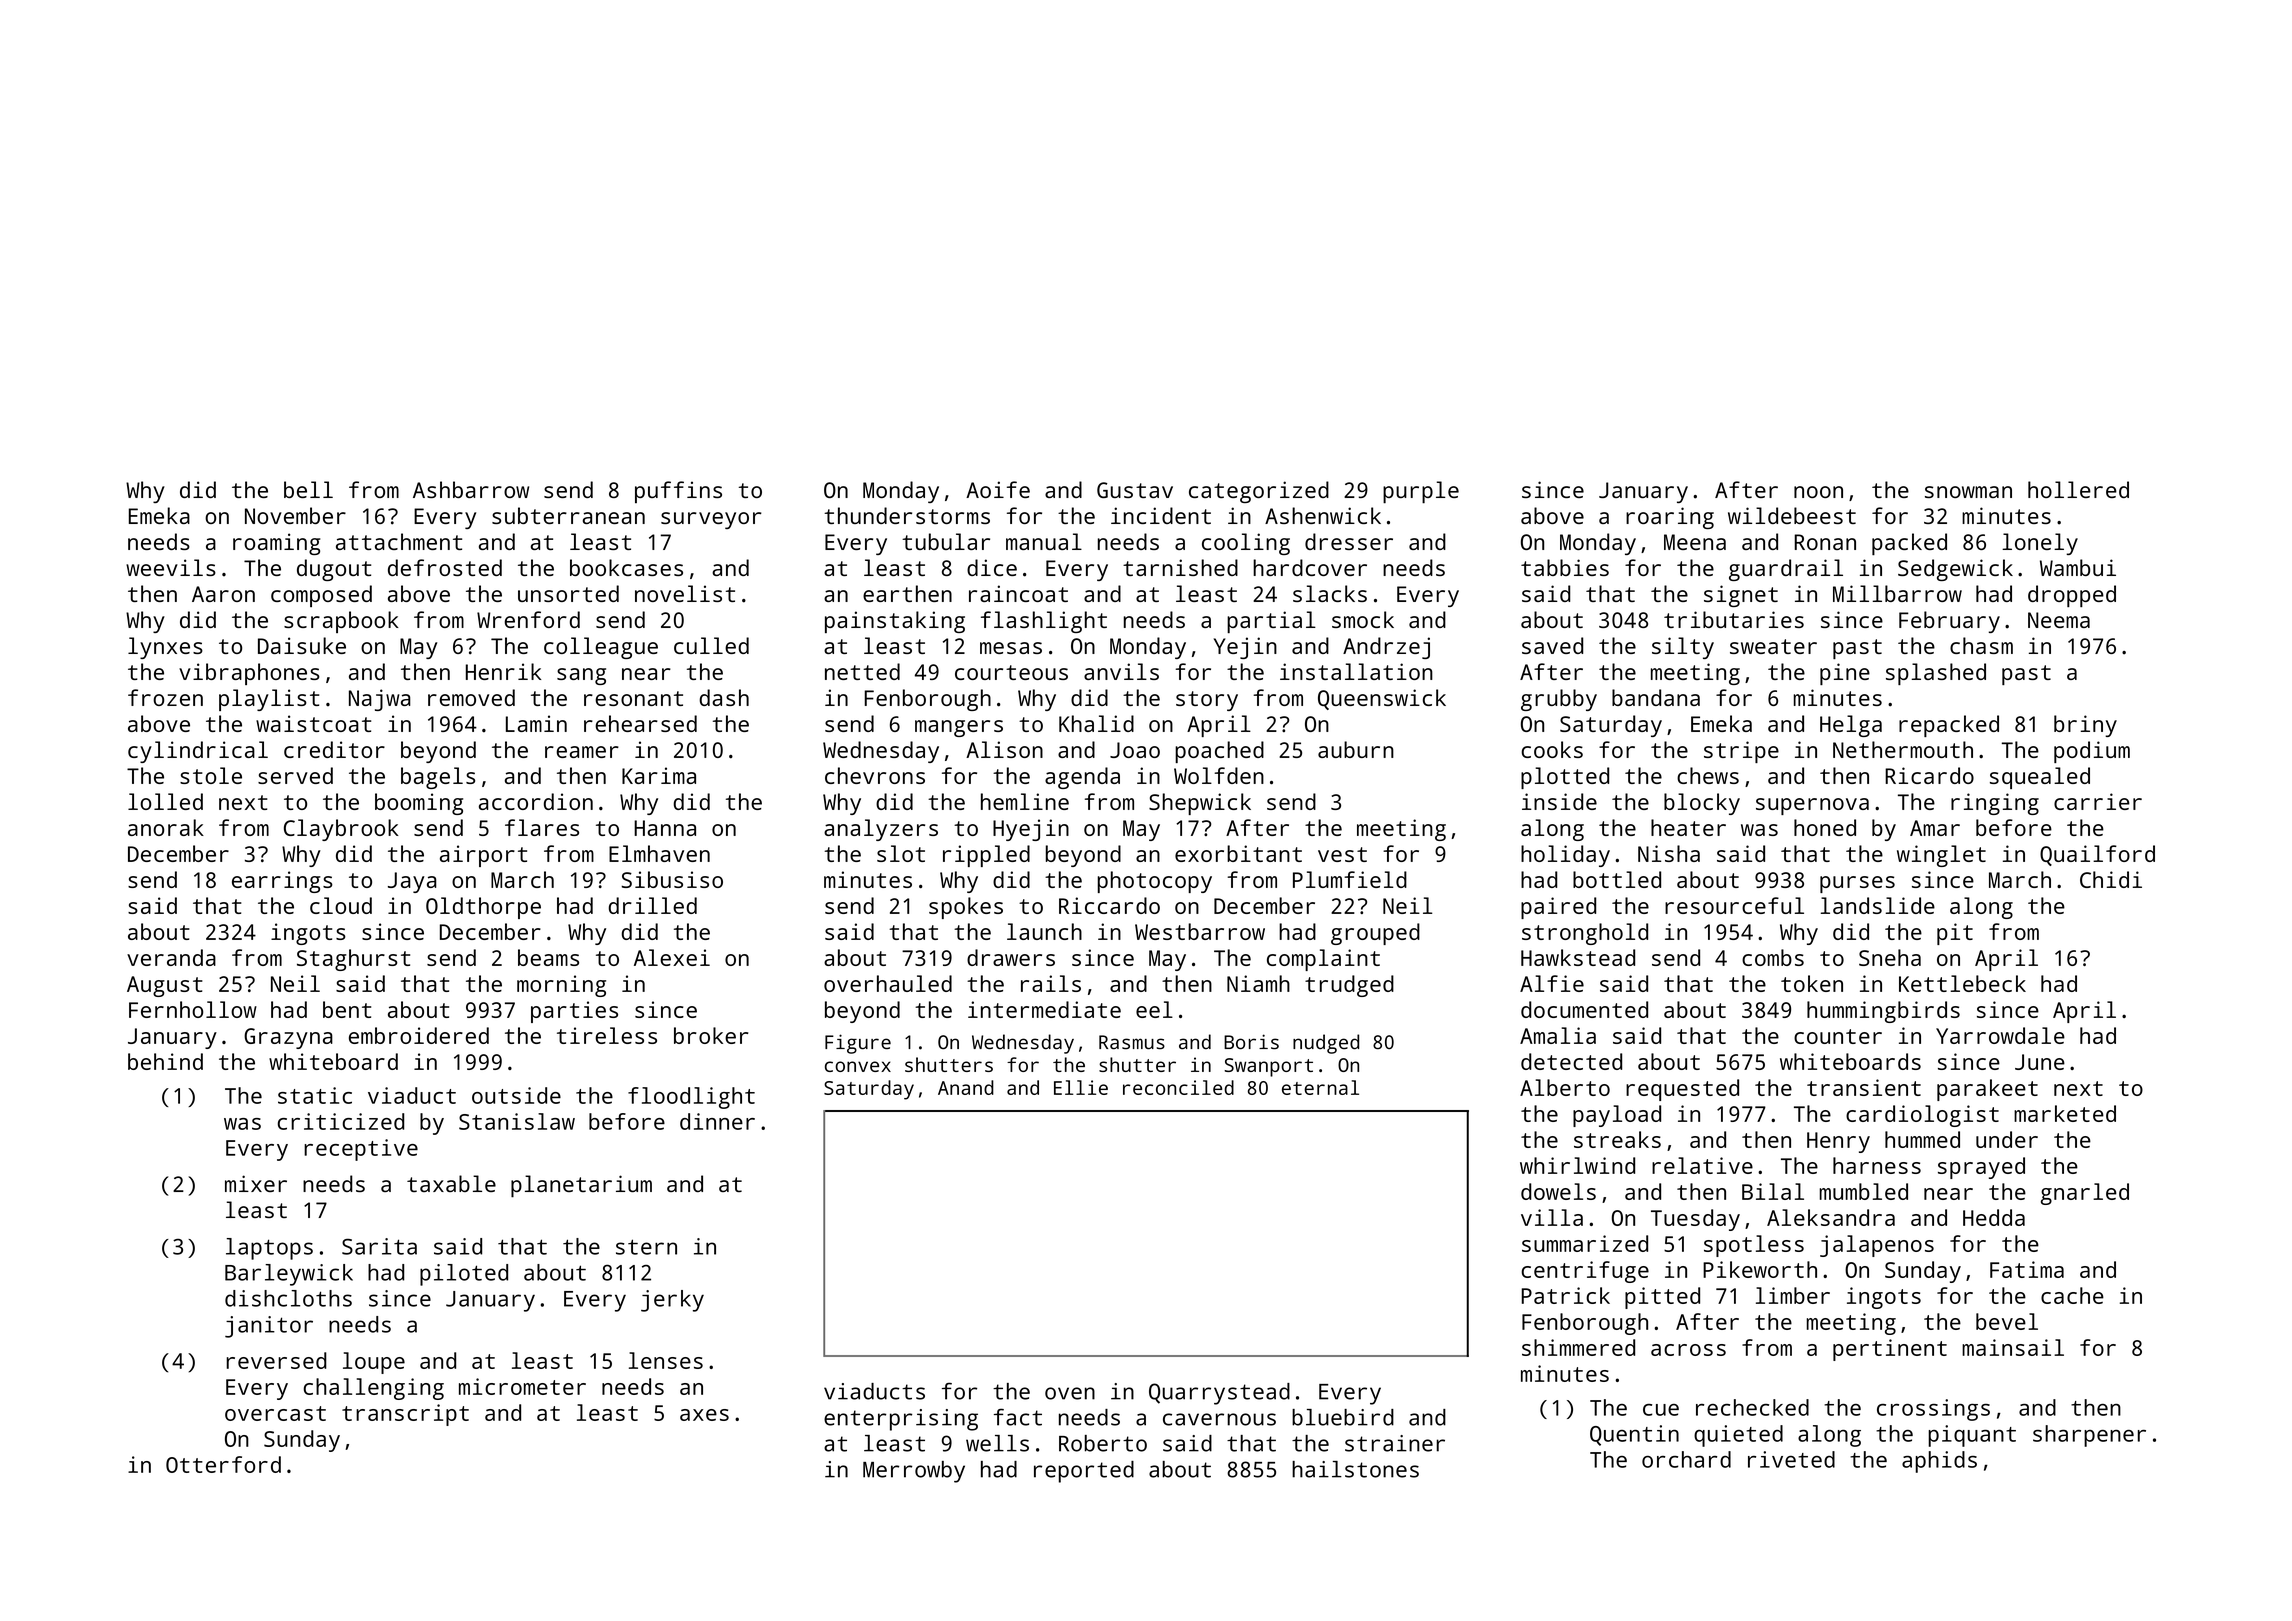 The image size is (2292, 1621). What do you see at coordinates (1135, 490) in the page?
I see `Gustav` at bounding box center [1135, 490].
